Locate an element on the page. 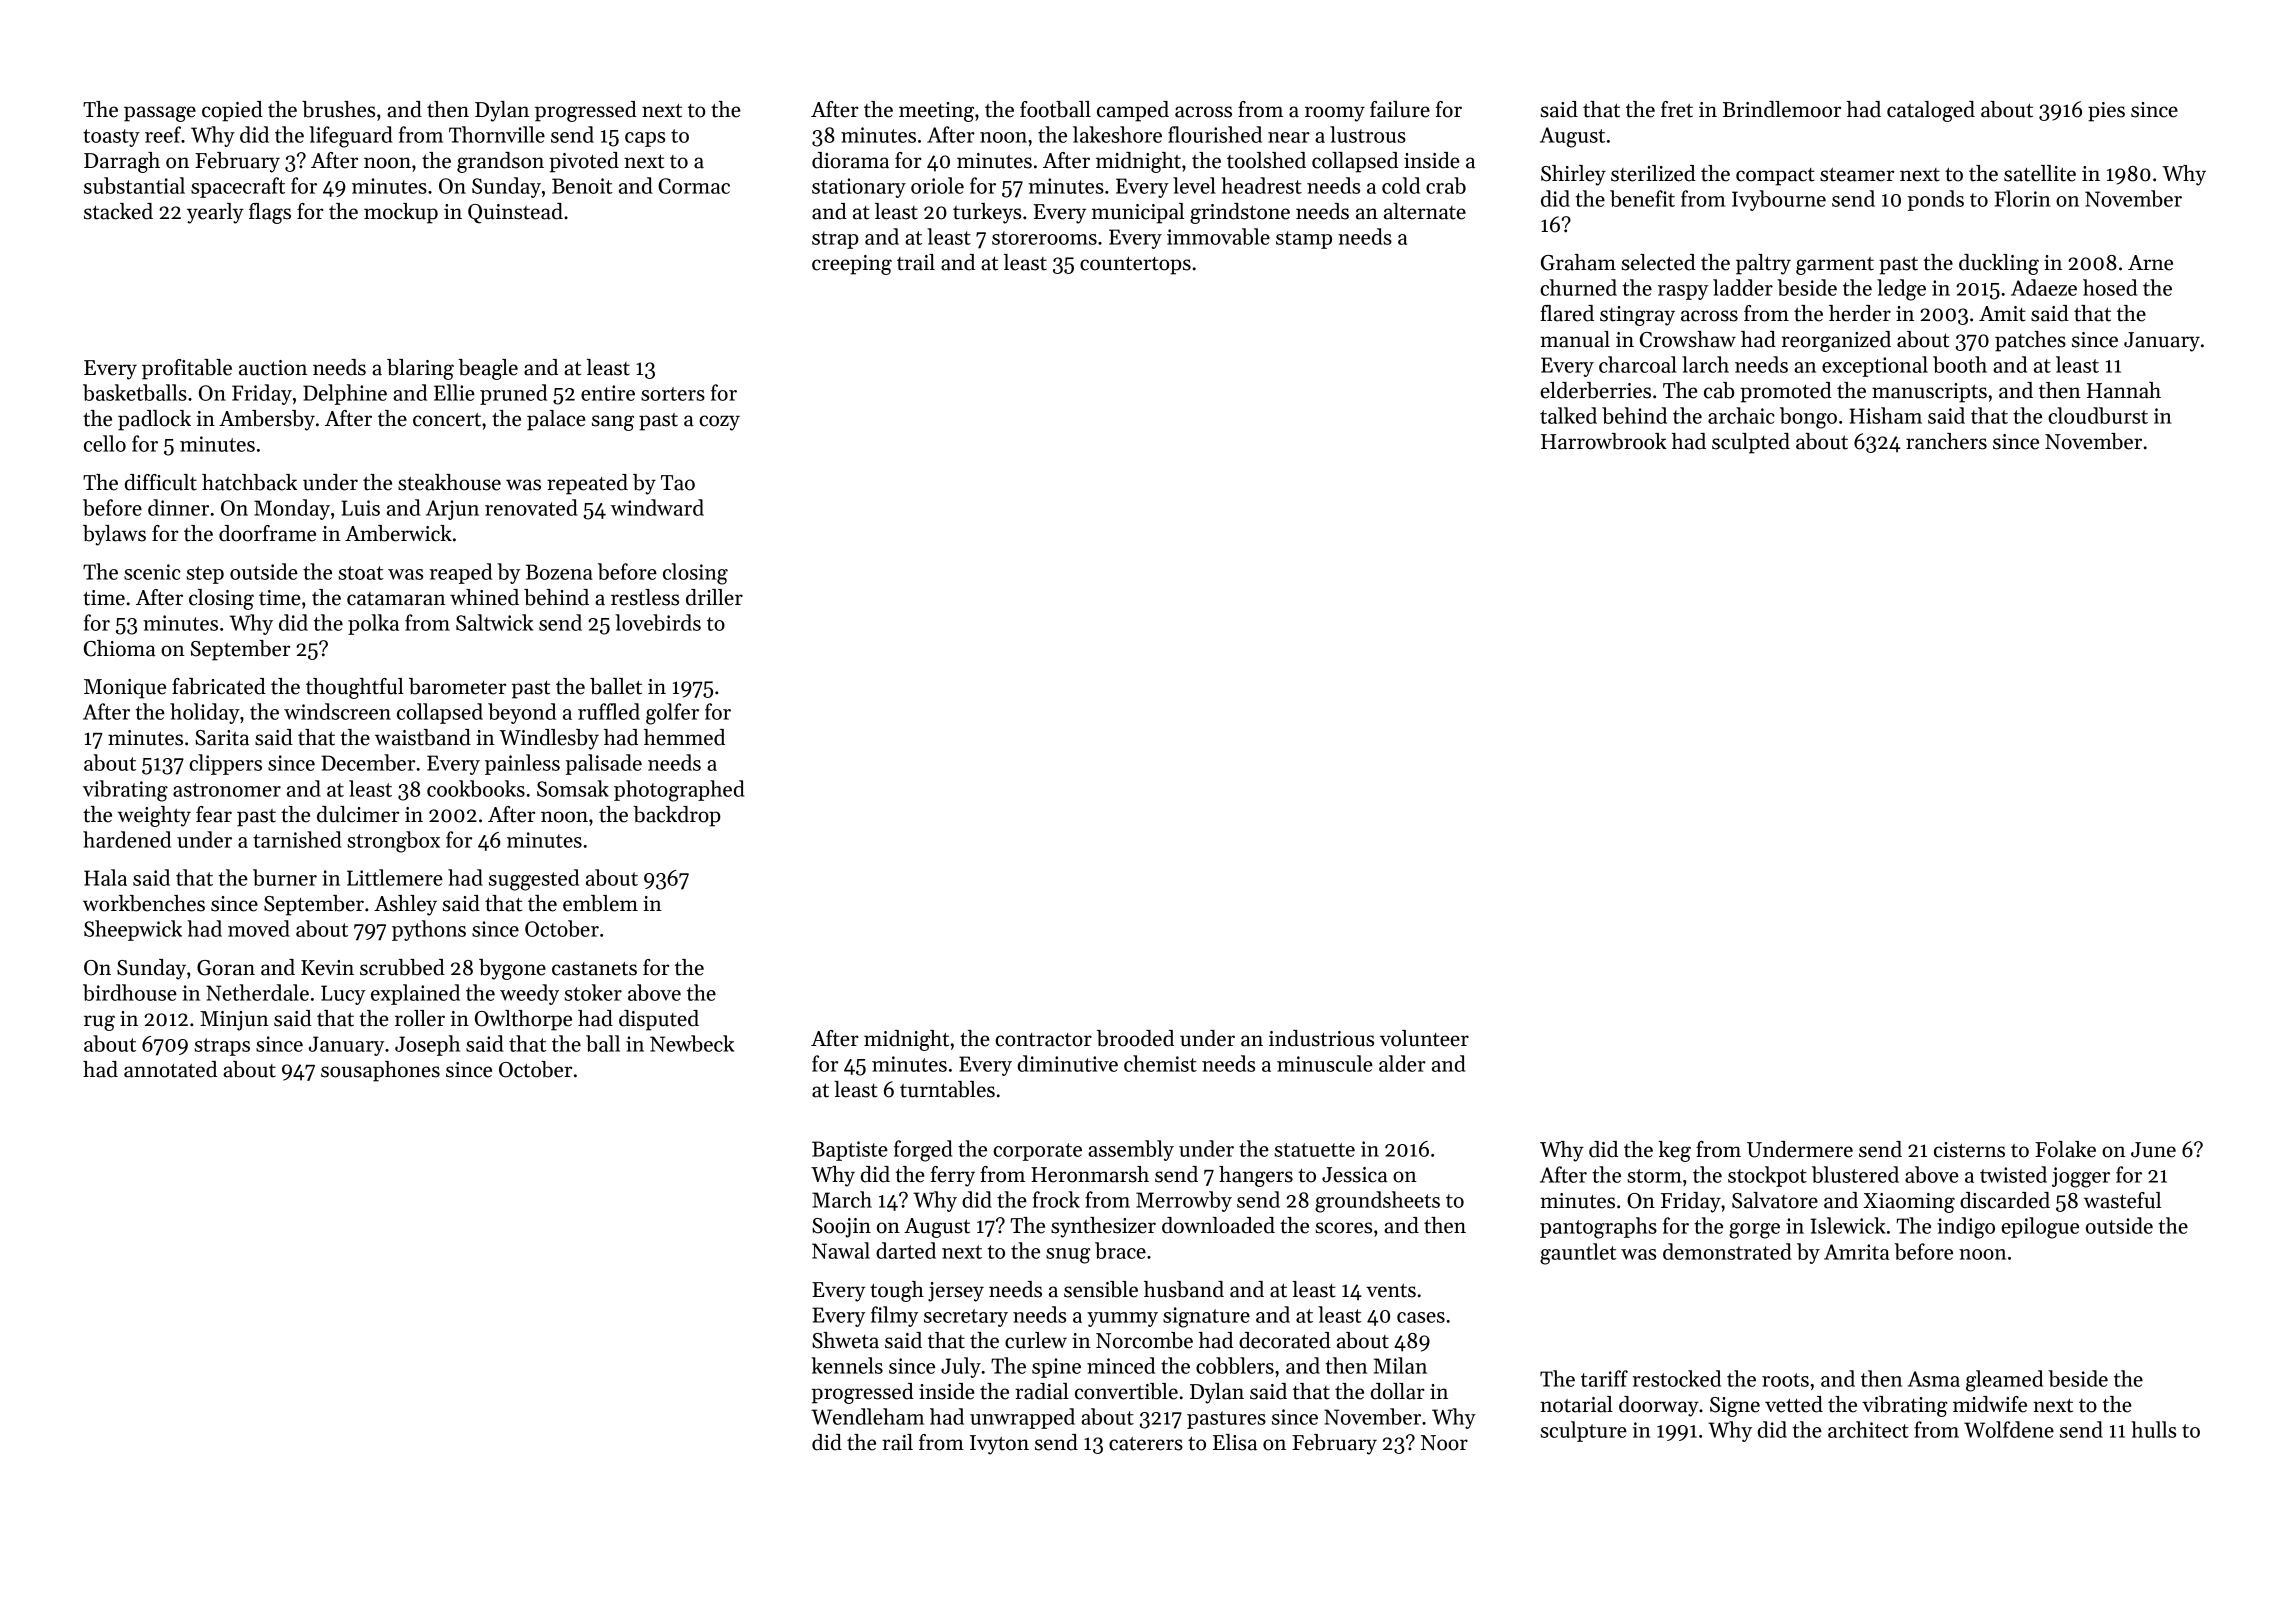 The width and height of the image is (2292, 1620). beagle is located at coordinates (488, 369).
